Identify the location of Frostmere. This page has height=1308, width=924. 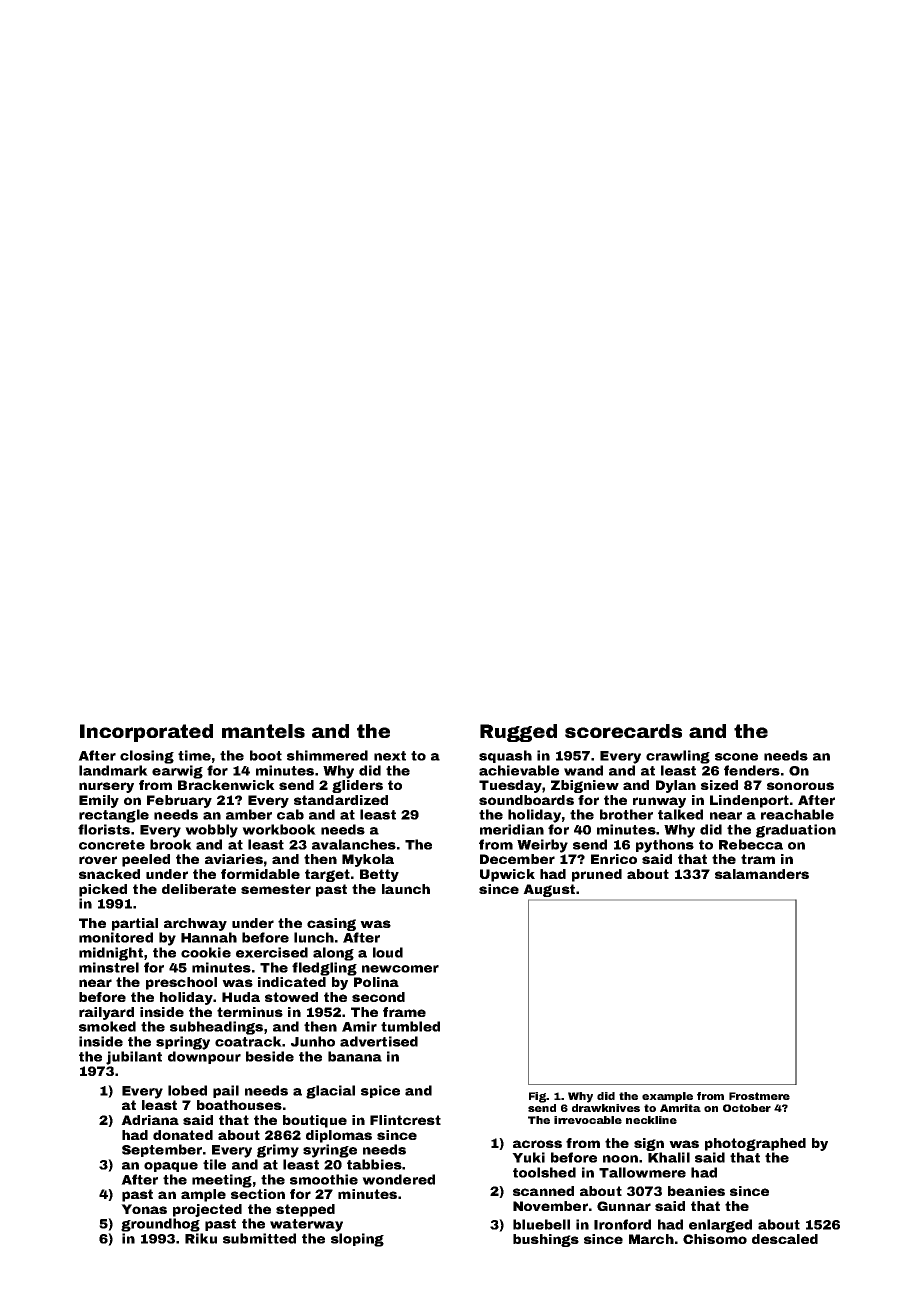
(759, 1096).
